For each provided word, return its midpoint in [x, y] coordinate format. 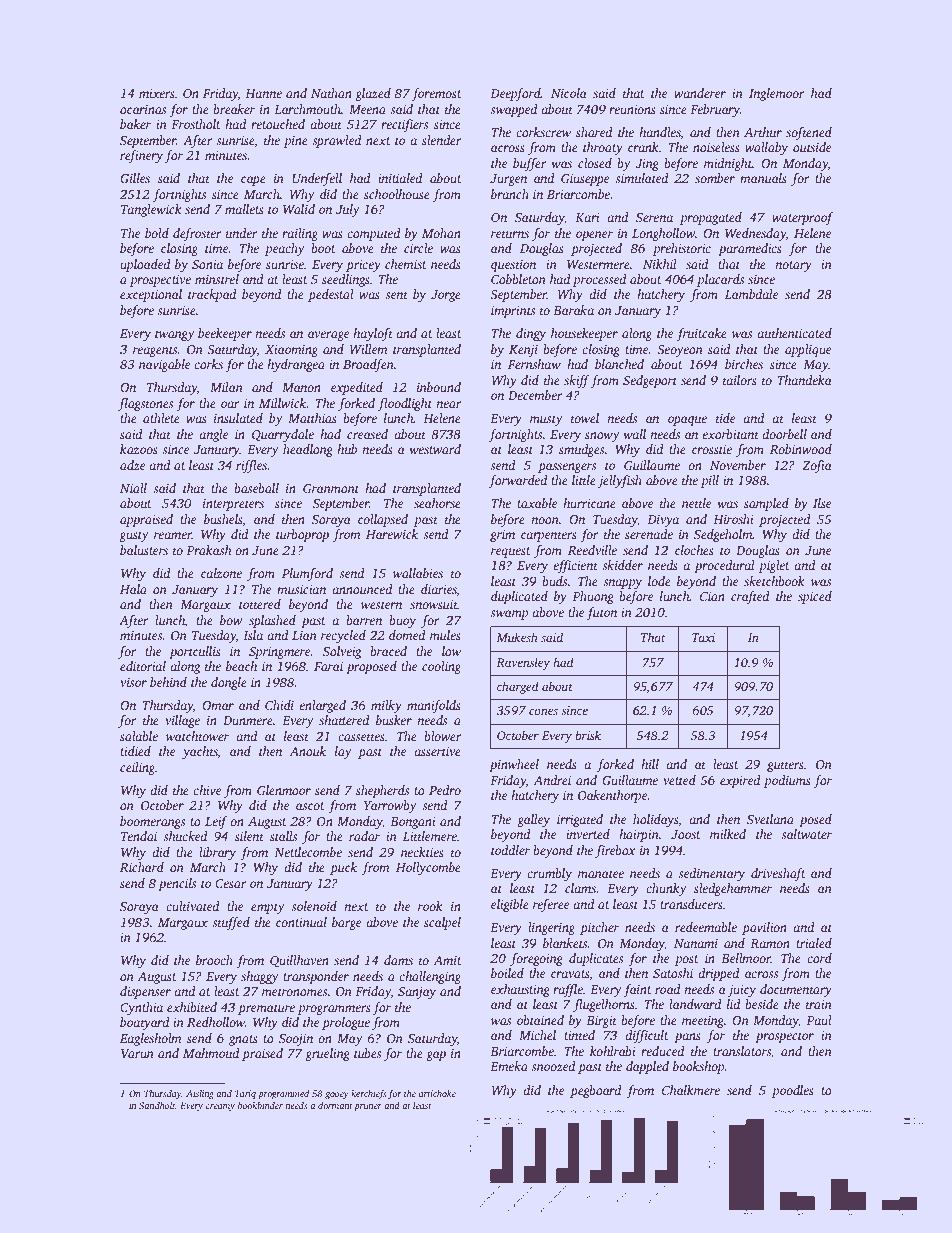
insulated [238, 418]
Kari [587, 217]
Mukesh [517, 637]
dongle [229, 683]
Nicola [569, 93]
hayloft [373, 334]
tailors [740, 380]
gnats [243, 1040]
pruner [368, 1107]
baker [135, 124]
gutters [785, 766]
